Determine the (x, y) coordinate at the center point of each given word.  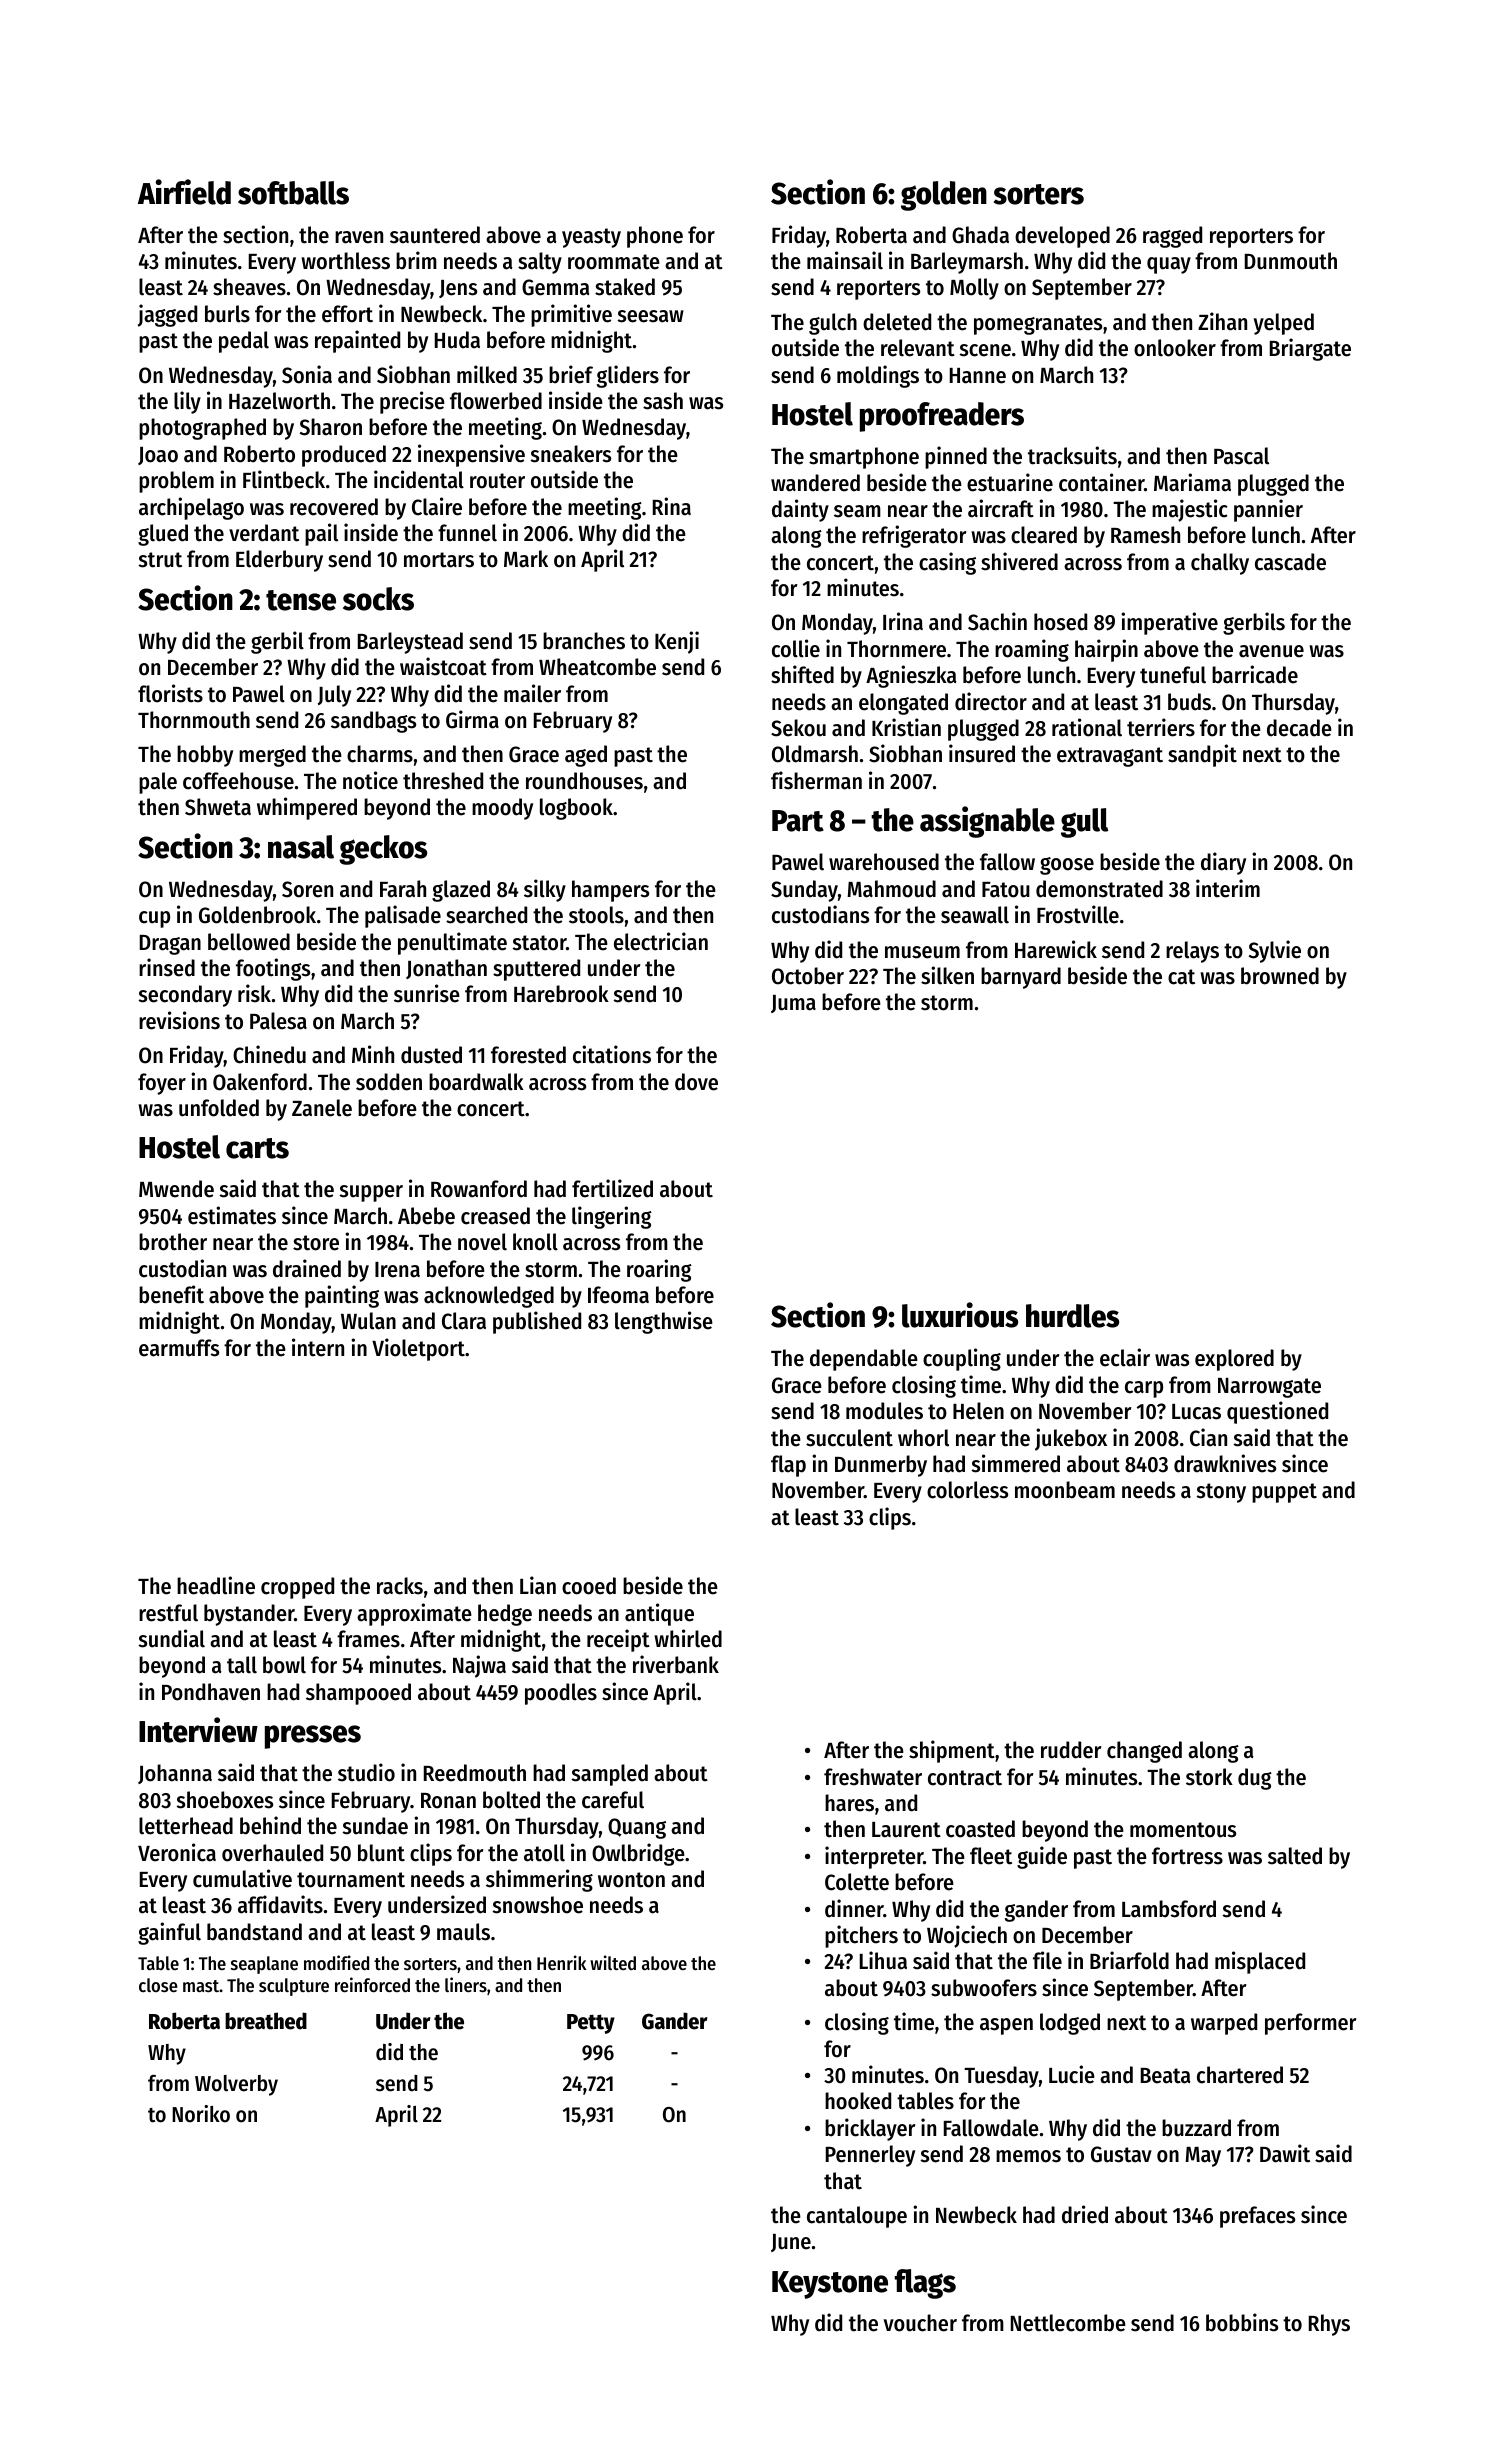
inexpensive (471, 455)
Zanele (322, 1108)
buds (1189, 702)
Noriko (201, 2114)
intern (318, 1347)
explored (1234, 1360)
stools (596, 915)
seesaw (651, 316)
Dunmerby (881, 1466)
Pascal (1241, 456)
